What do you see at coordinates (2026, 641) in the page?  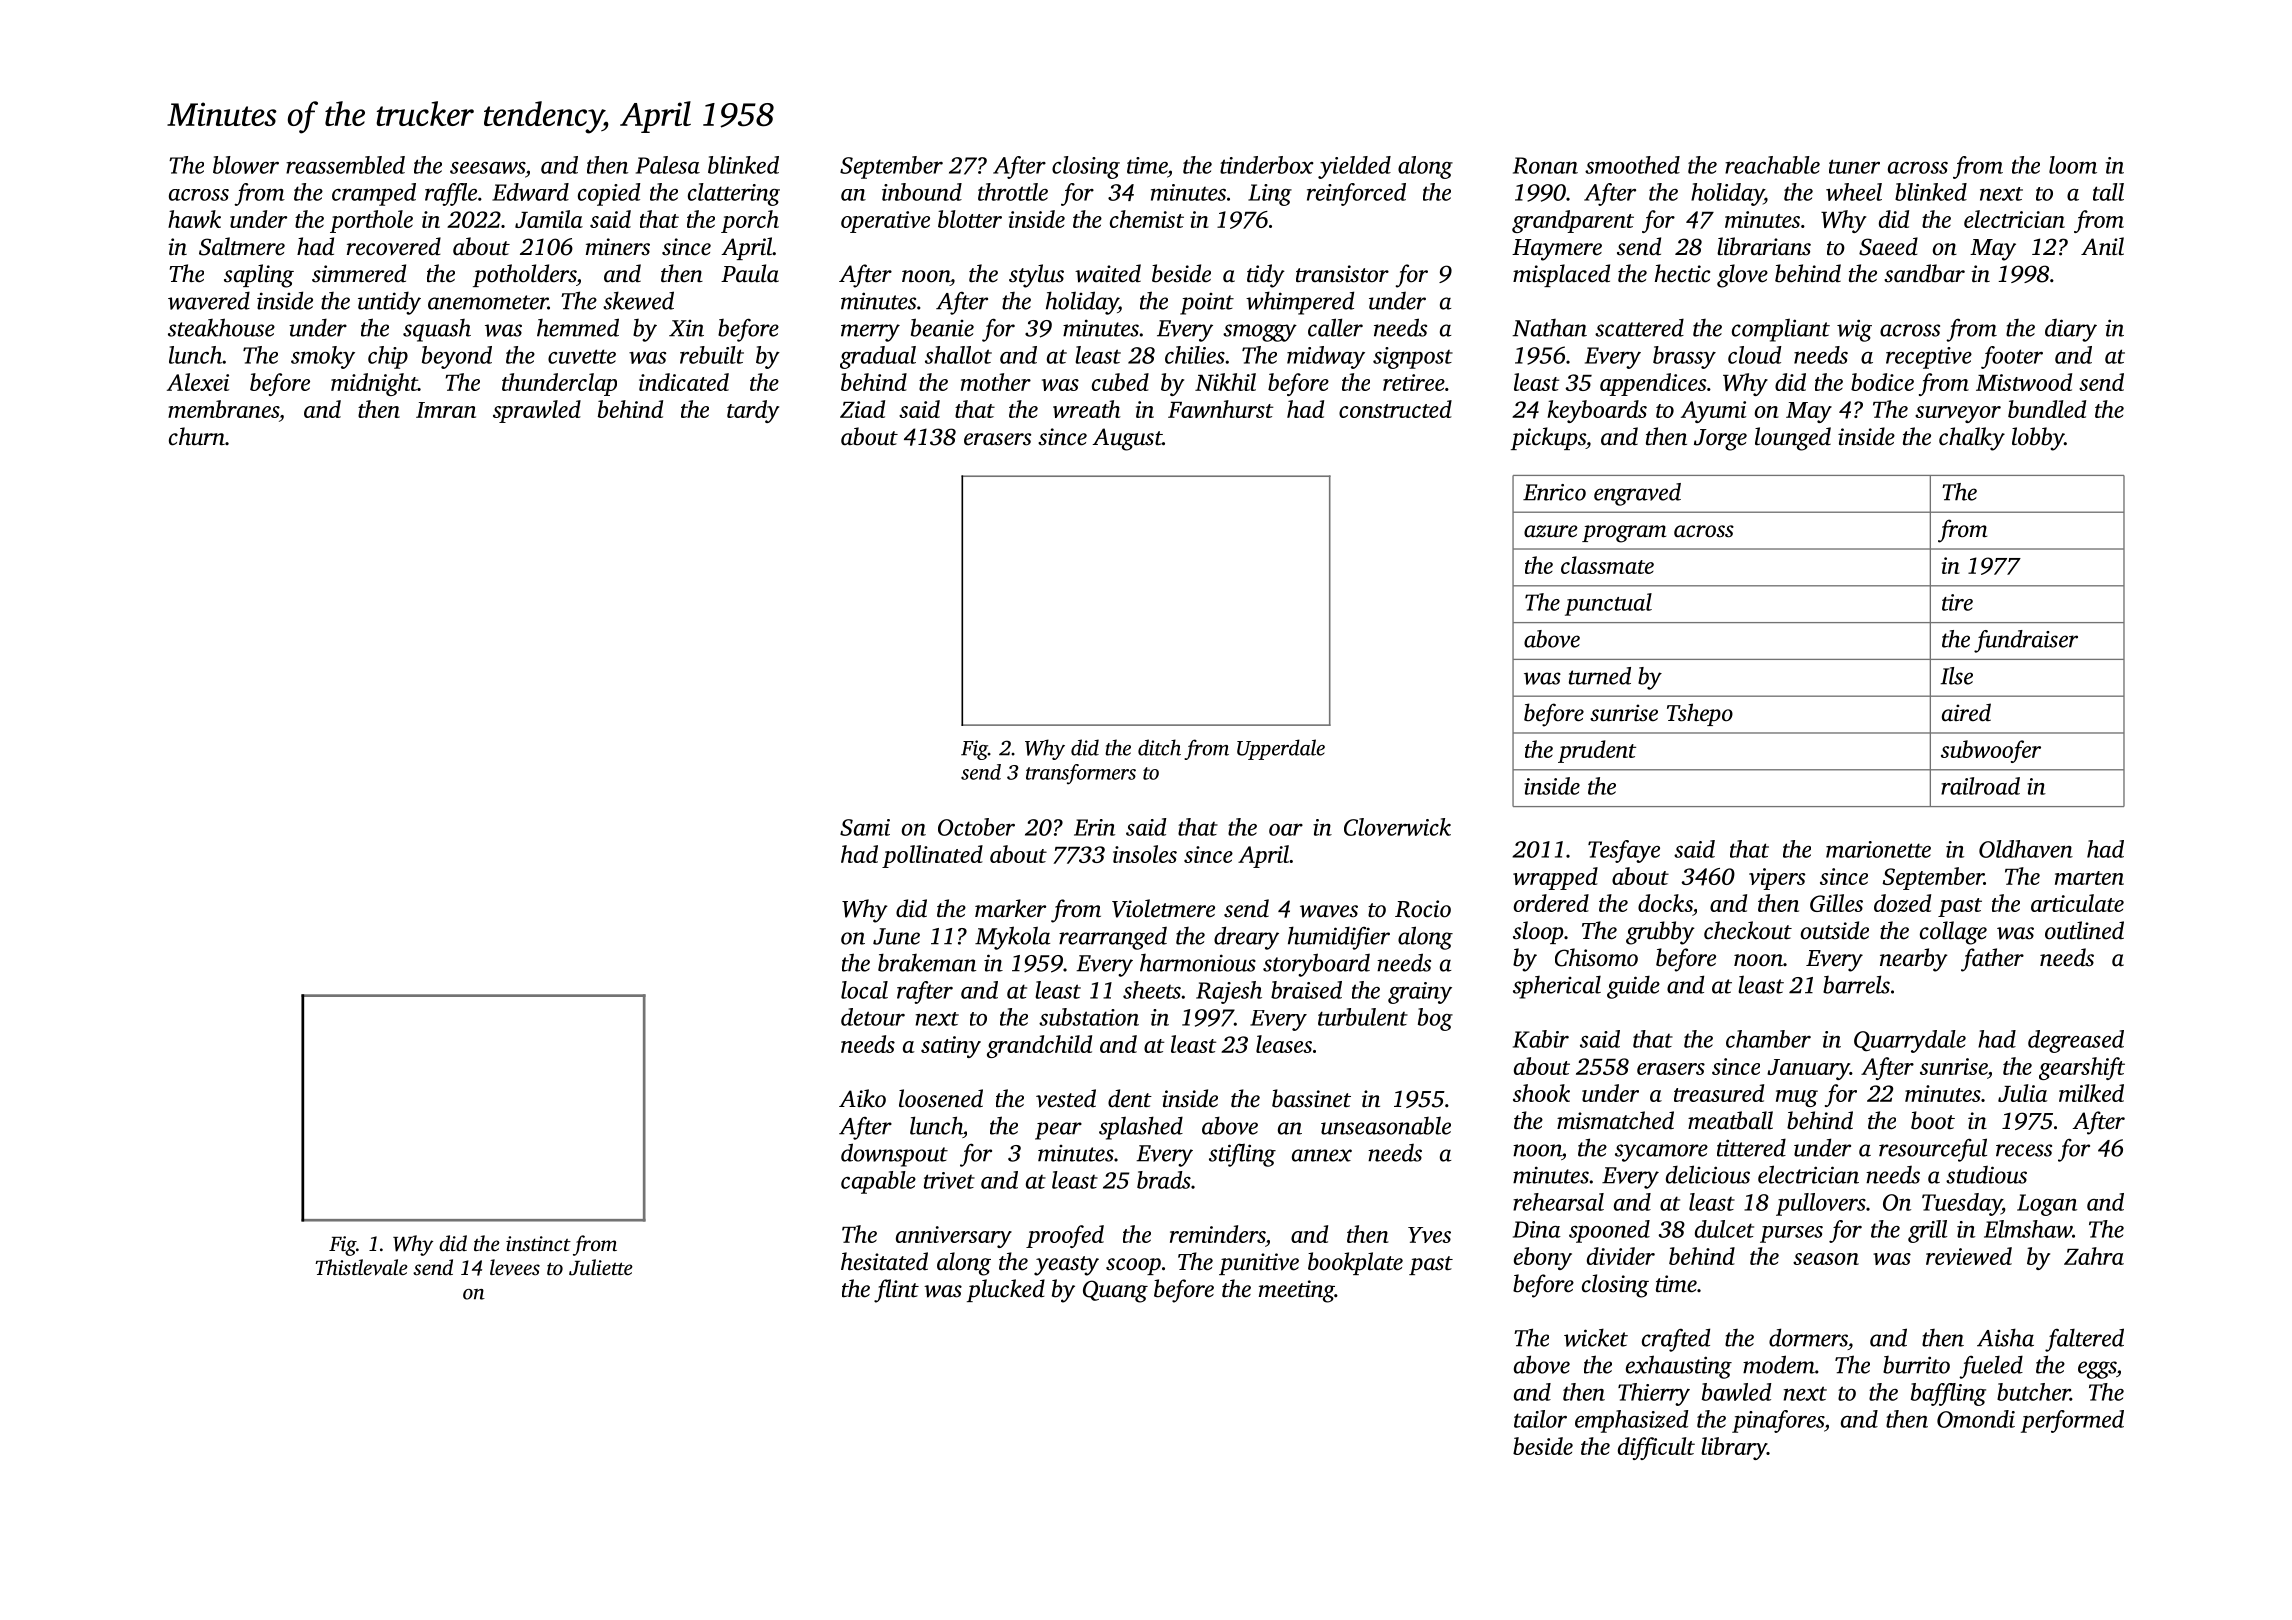 I see `fundraiser` at bounding box center [2026, 641].
